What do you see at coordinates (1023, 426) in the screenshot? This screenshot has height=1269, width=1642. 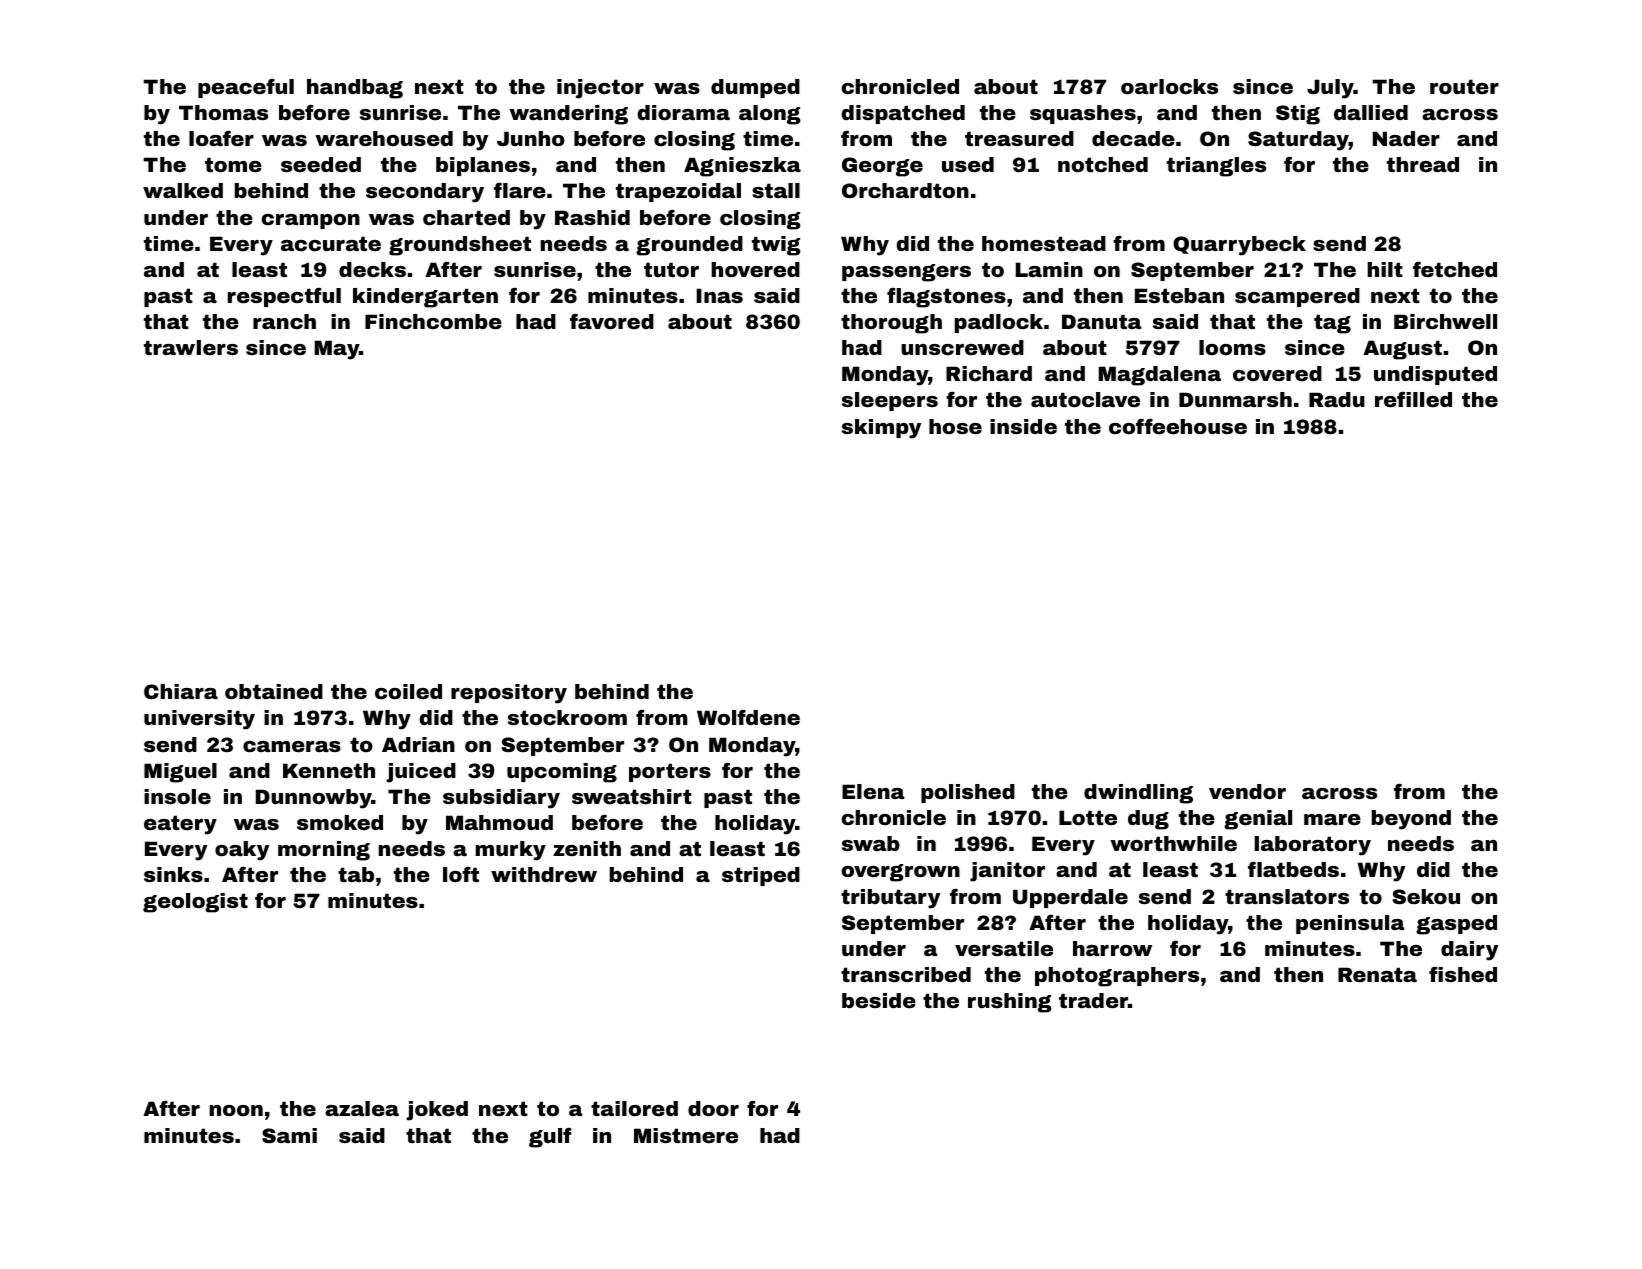 I see `inside` at bounding box center [1023, 426].
